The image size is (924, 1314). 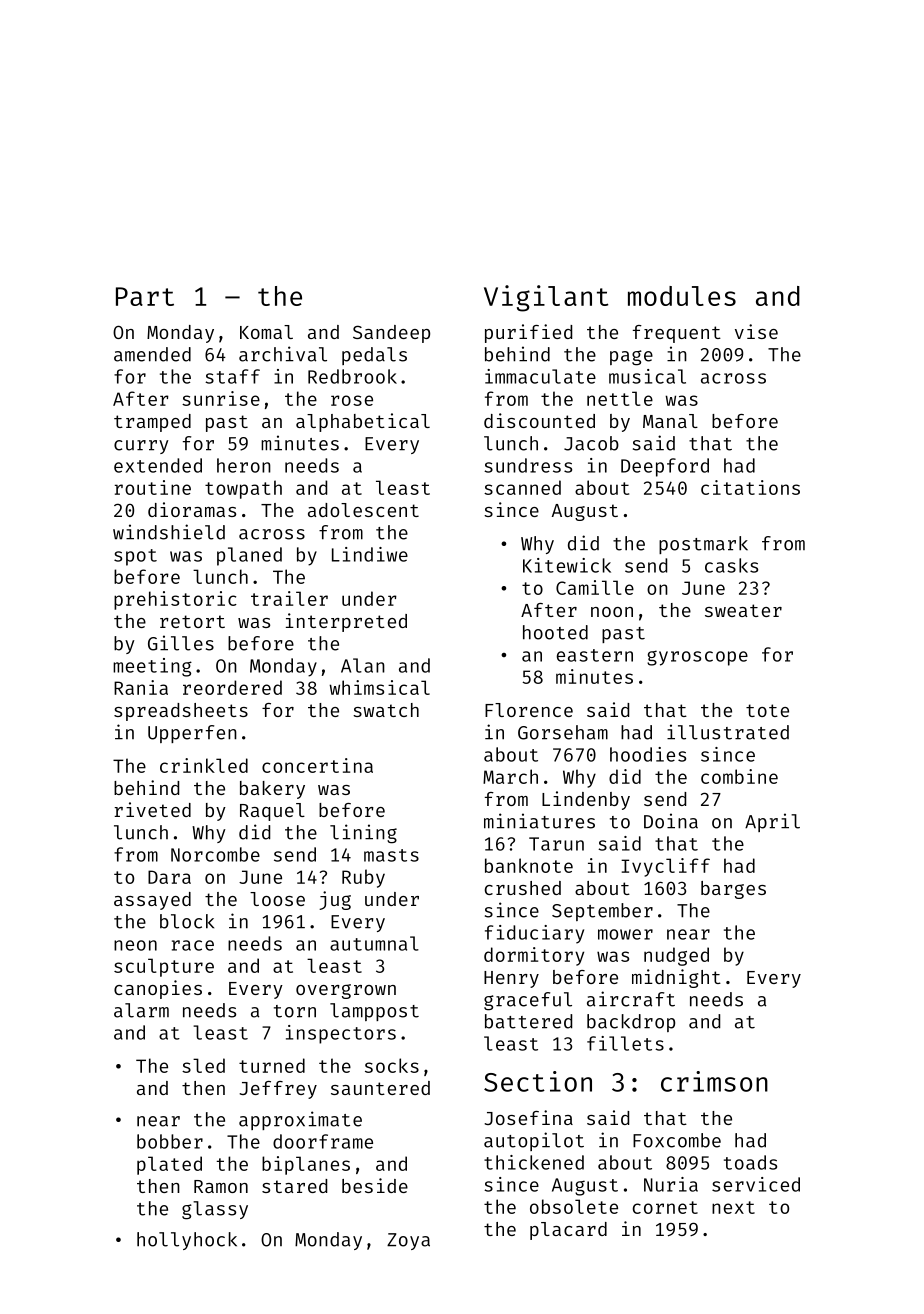 What do you see at coordinates (556, 844) in the screenshot?
I see `Tarun` at bounding box center [556, 844].
